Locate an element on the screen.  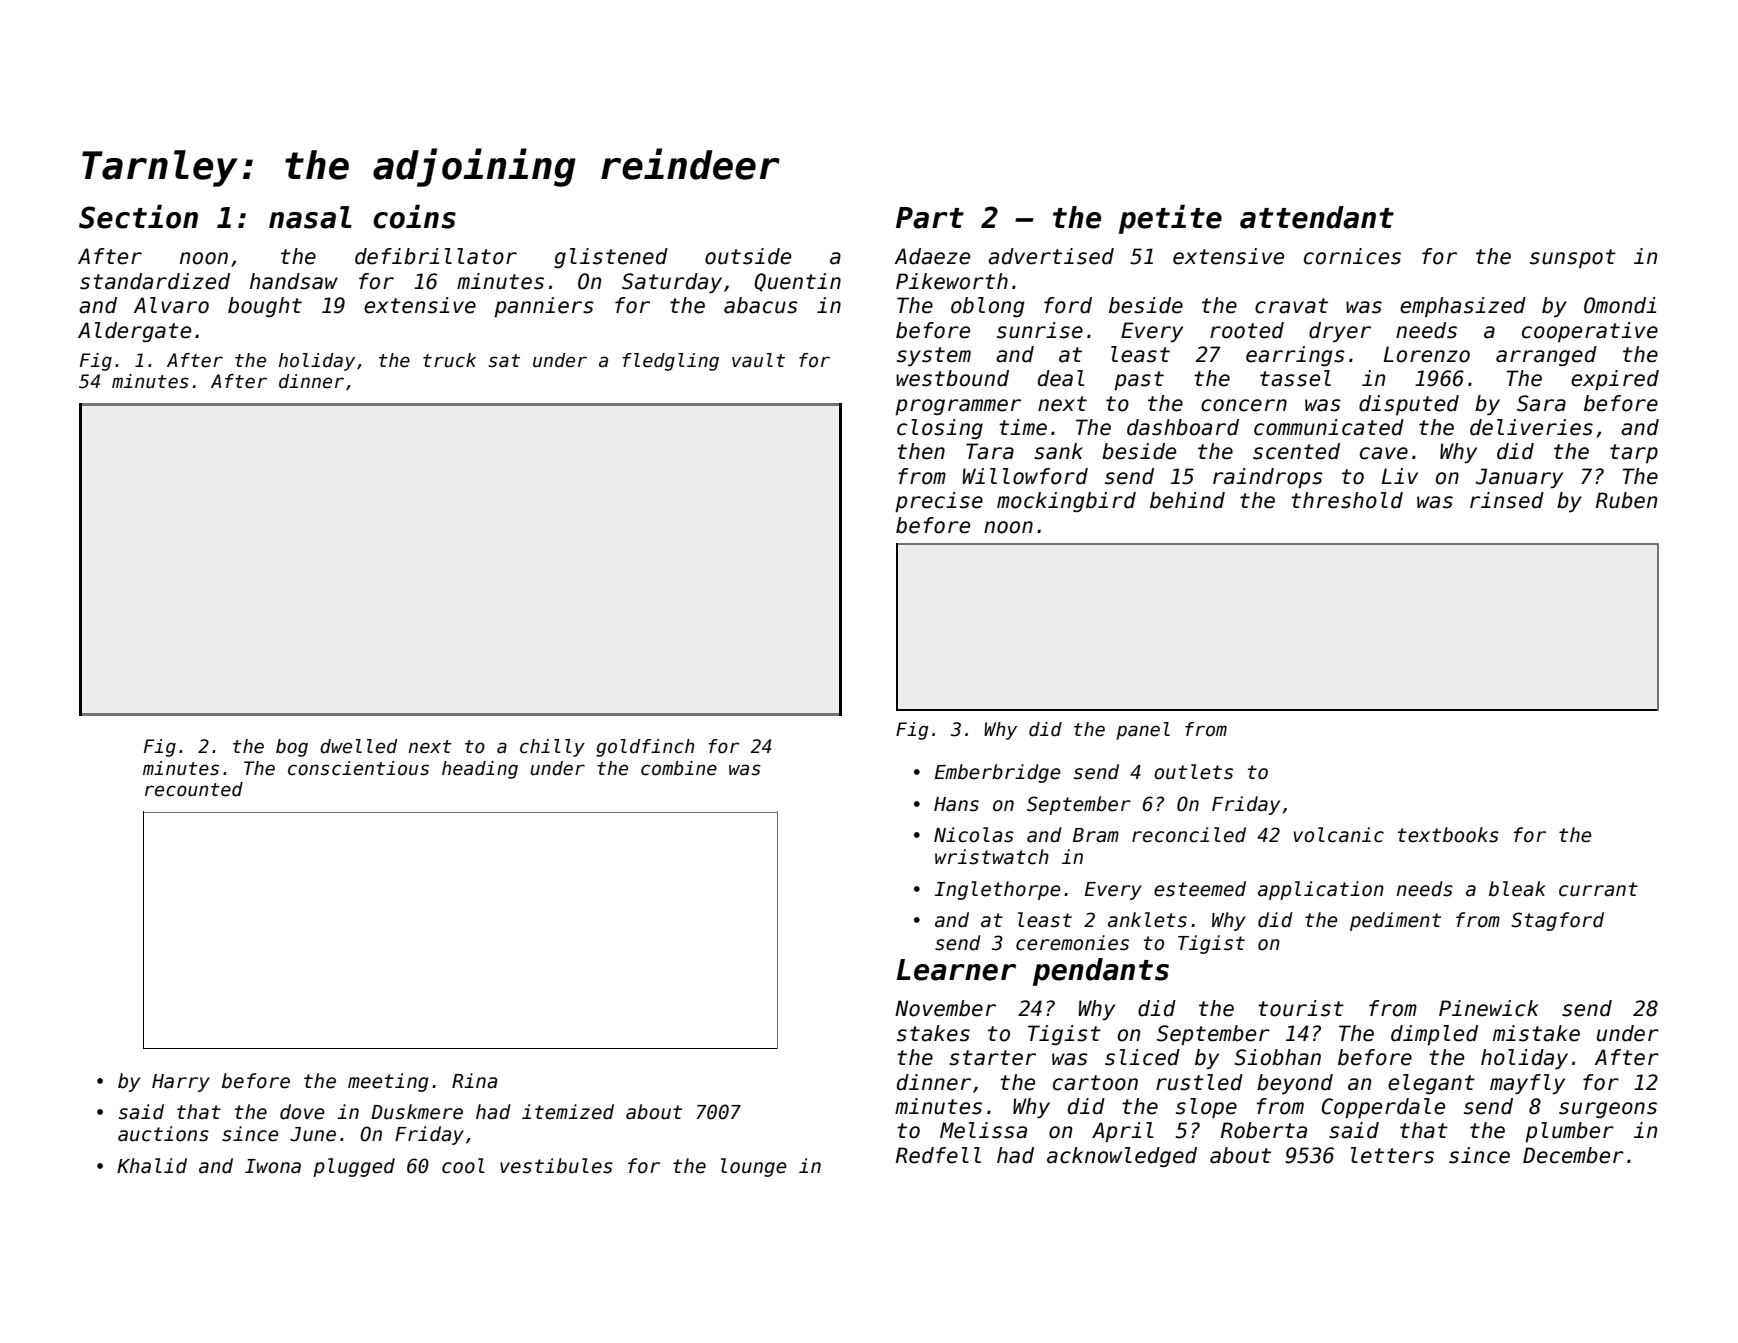
Section is located at coordinates (138, 216).
